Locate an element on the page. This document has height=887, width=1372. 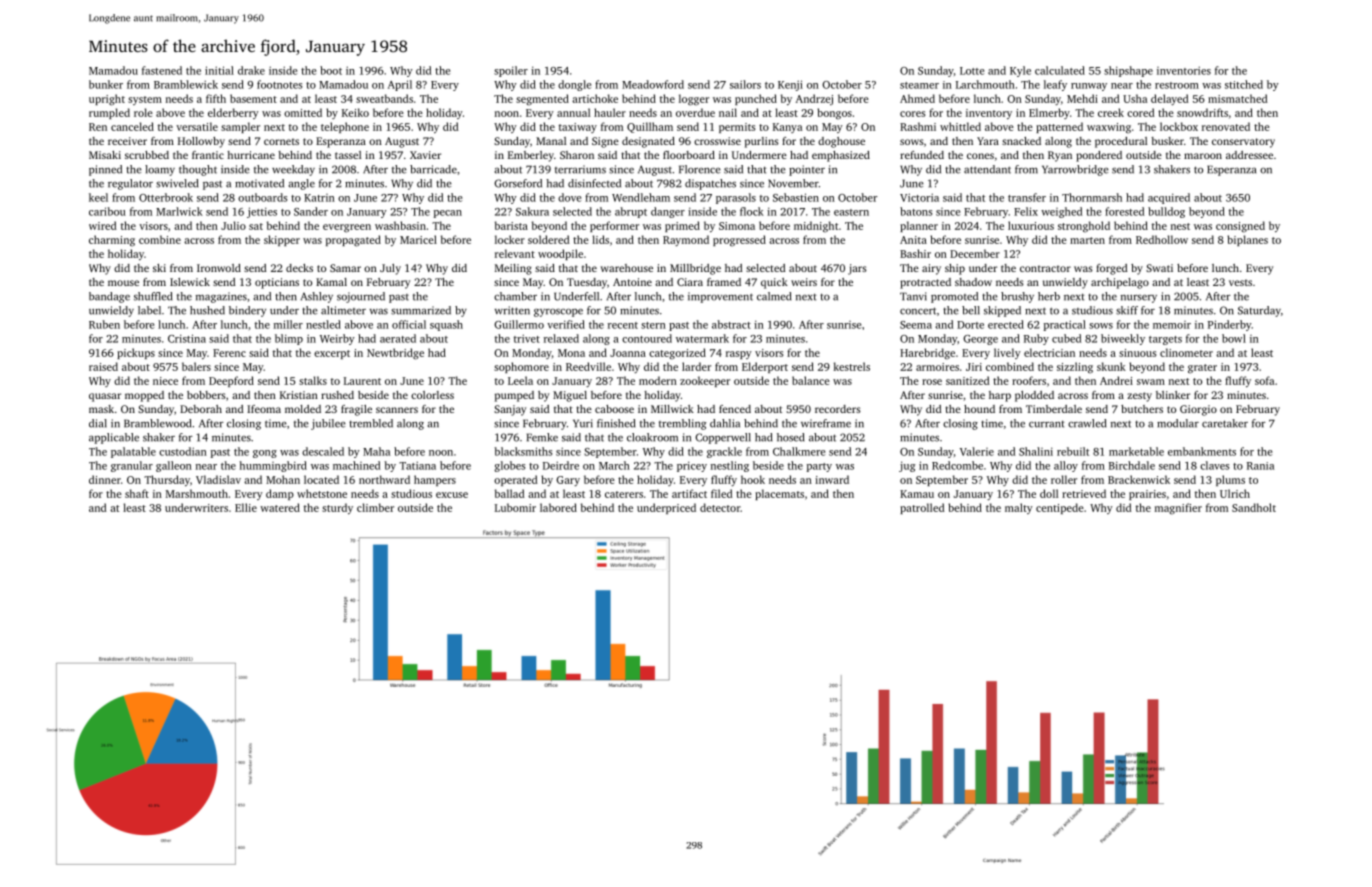
primed is located at coordinates (682, 226).
